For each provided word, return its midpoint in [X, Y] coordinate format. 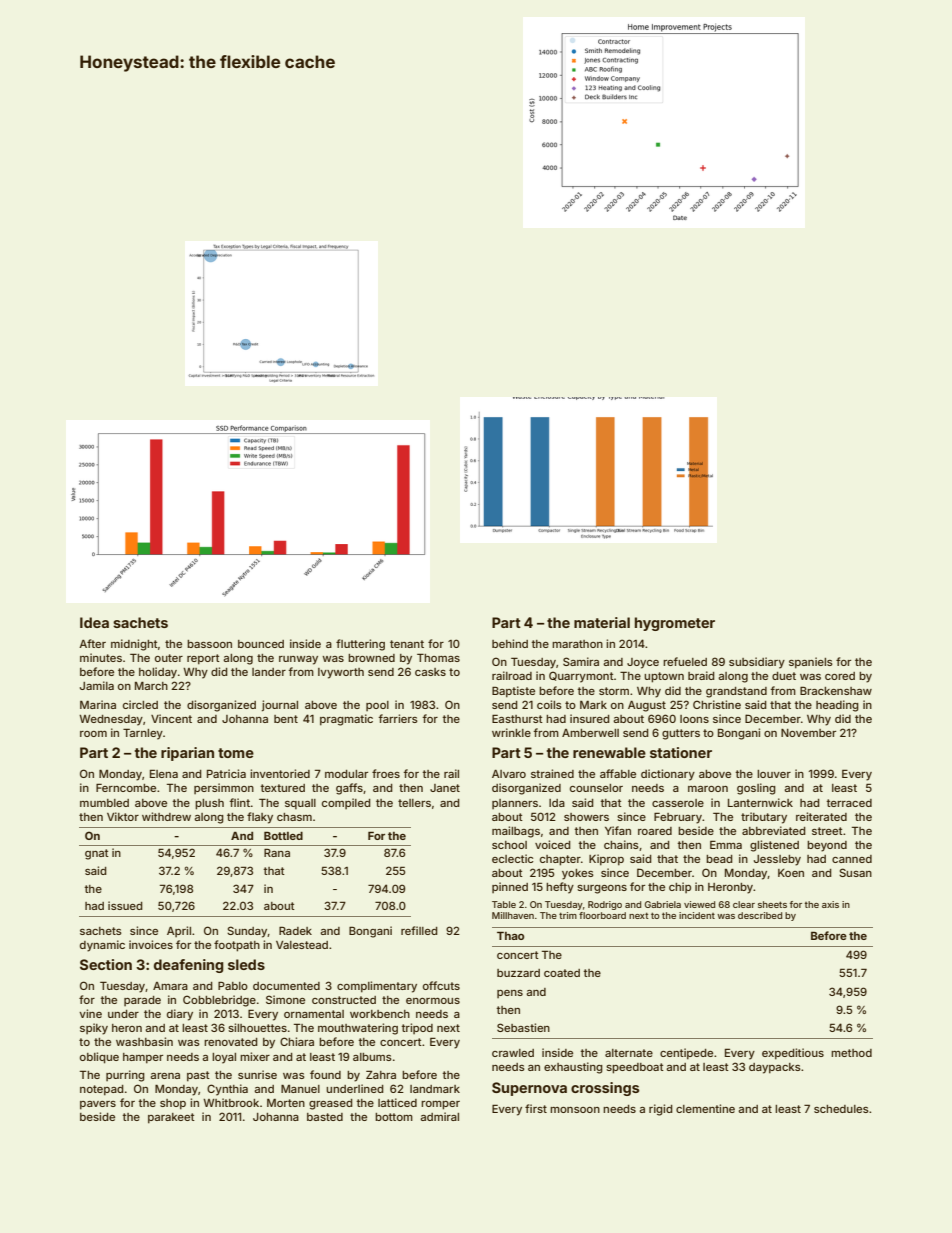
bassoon [209, 644]
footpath [237, 946]
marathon [577, 644]
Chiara [297, 1041]
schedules [841, 1109]
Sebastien [523, 1027]
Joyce [643, 663]
